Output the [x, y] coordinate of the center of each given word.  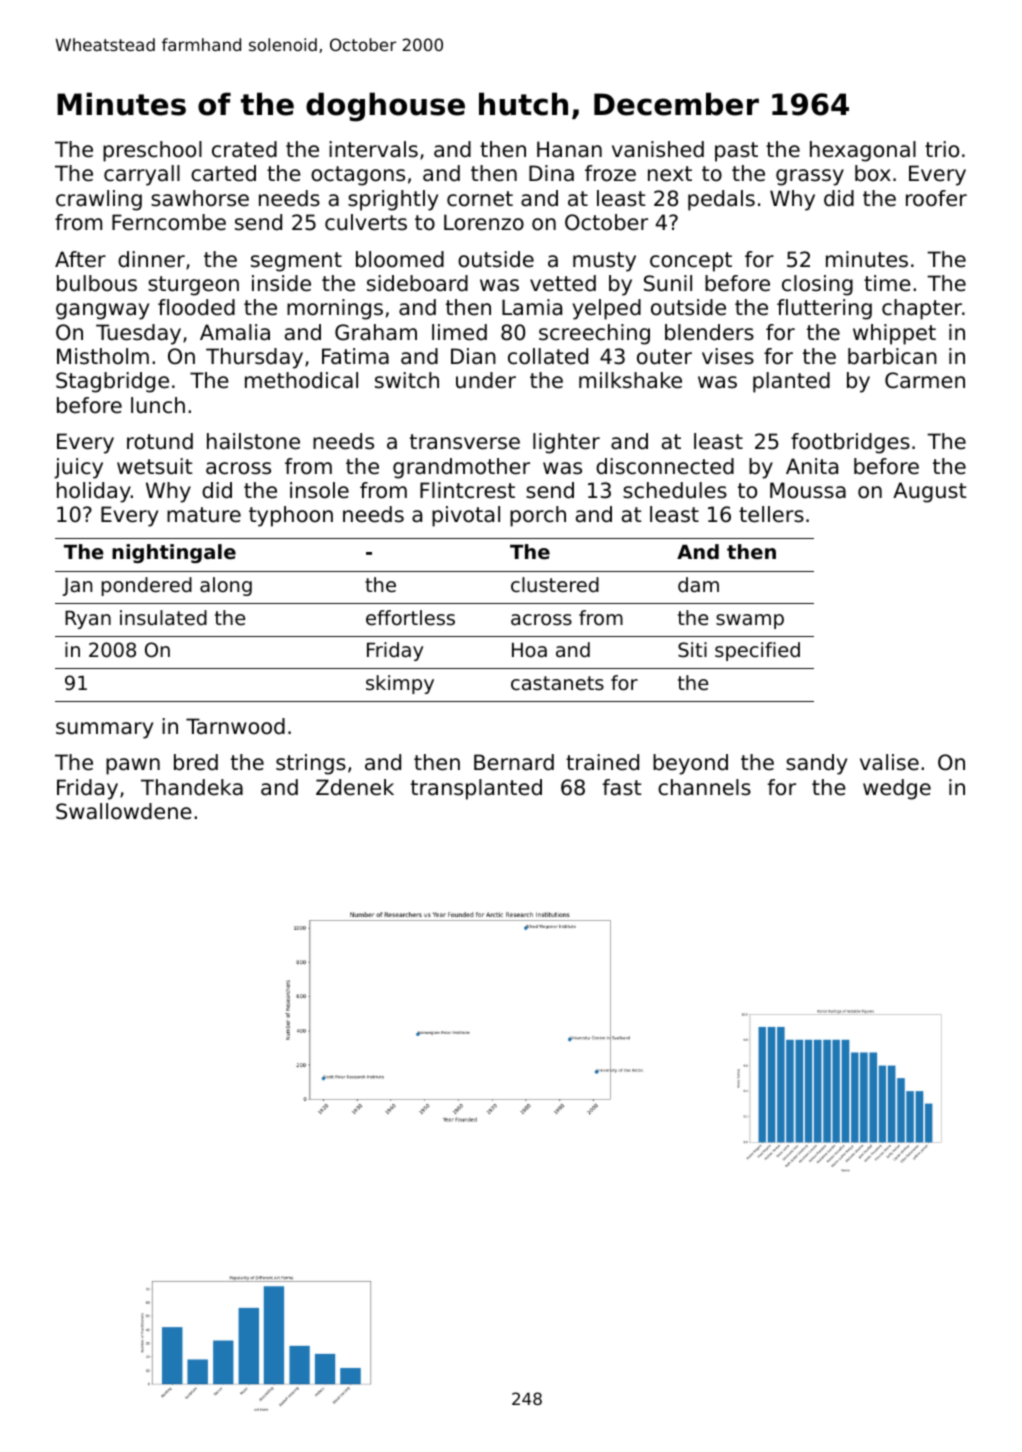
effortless [410, 618]
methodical [301, 380]
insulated [163, 618]
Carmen [925, 380]
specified [757, 651]
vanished [658, 149]
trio [942, 149]
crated [244, 149]
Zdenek [355, 787]
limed [459, 332]
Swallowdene [124, 811]
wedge [897, 789]
